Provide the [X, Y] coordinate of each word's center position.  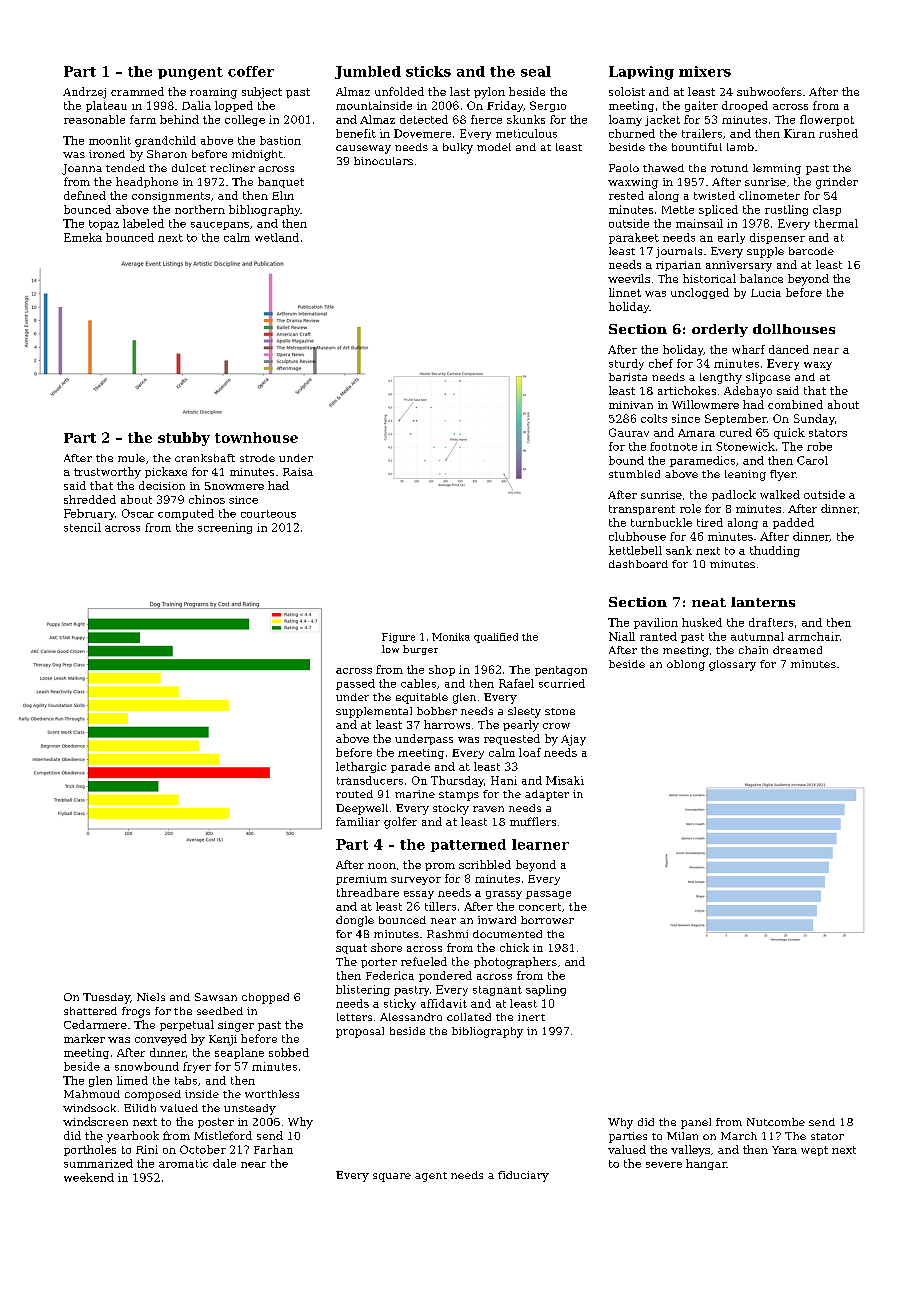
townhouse [256, 437]
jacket [662, 120]
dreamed [797, 650]
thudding [775, 551]
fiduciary [523, 1176]
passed [355, 684]
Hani [504, 780]
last [460, 91]
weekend [89, 1177]
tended [125, 168]
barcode [811, 251]
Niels [151, 997]
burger [420, 650]
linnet [625, 292]
